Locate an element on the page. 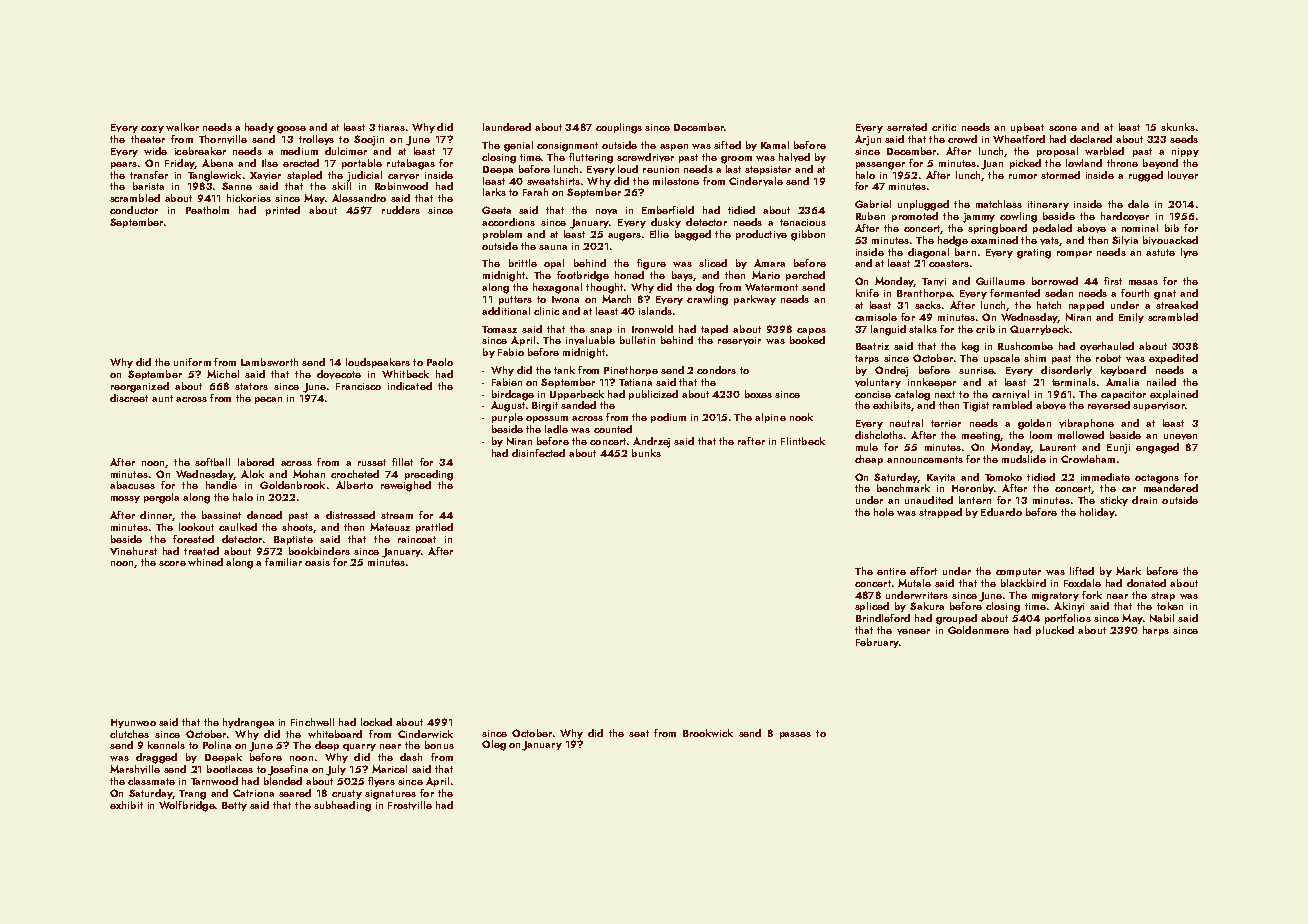 This image has height=924, width=1308. russet is located at coordinates (372, 462).
